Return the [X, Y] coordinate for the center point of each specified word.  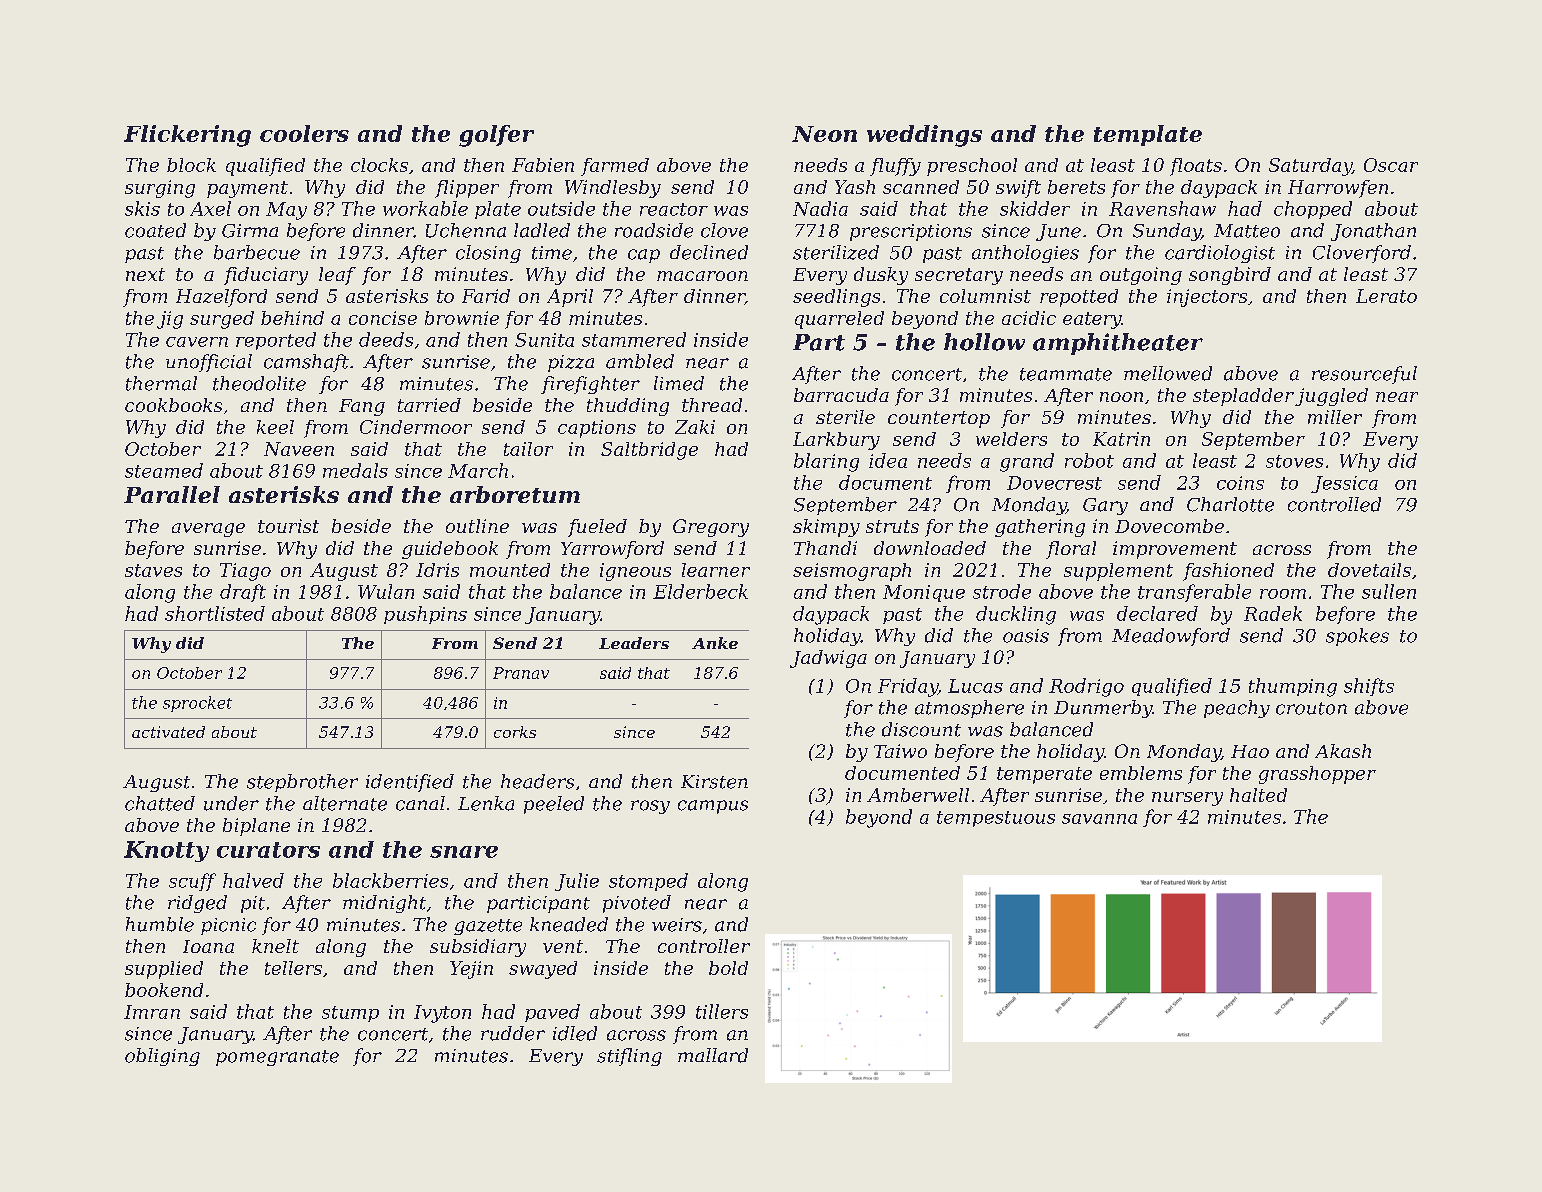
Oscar [1391, 165]
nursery [1187, 799]
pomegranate [277, 1058]
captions [597, 429]
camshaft [306, 363]
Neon [824, 134]
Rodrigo [1086, 687]
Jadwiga [828, 659]
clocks [379, 165]
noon [1121, 397]
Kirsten [714, 782]
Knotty [166, 851]
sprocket [197, 704]
